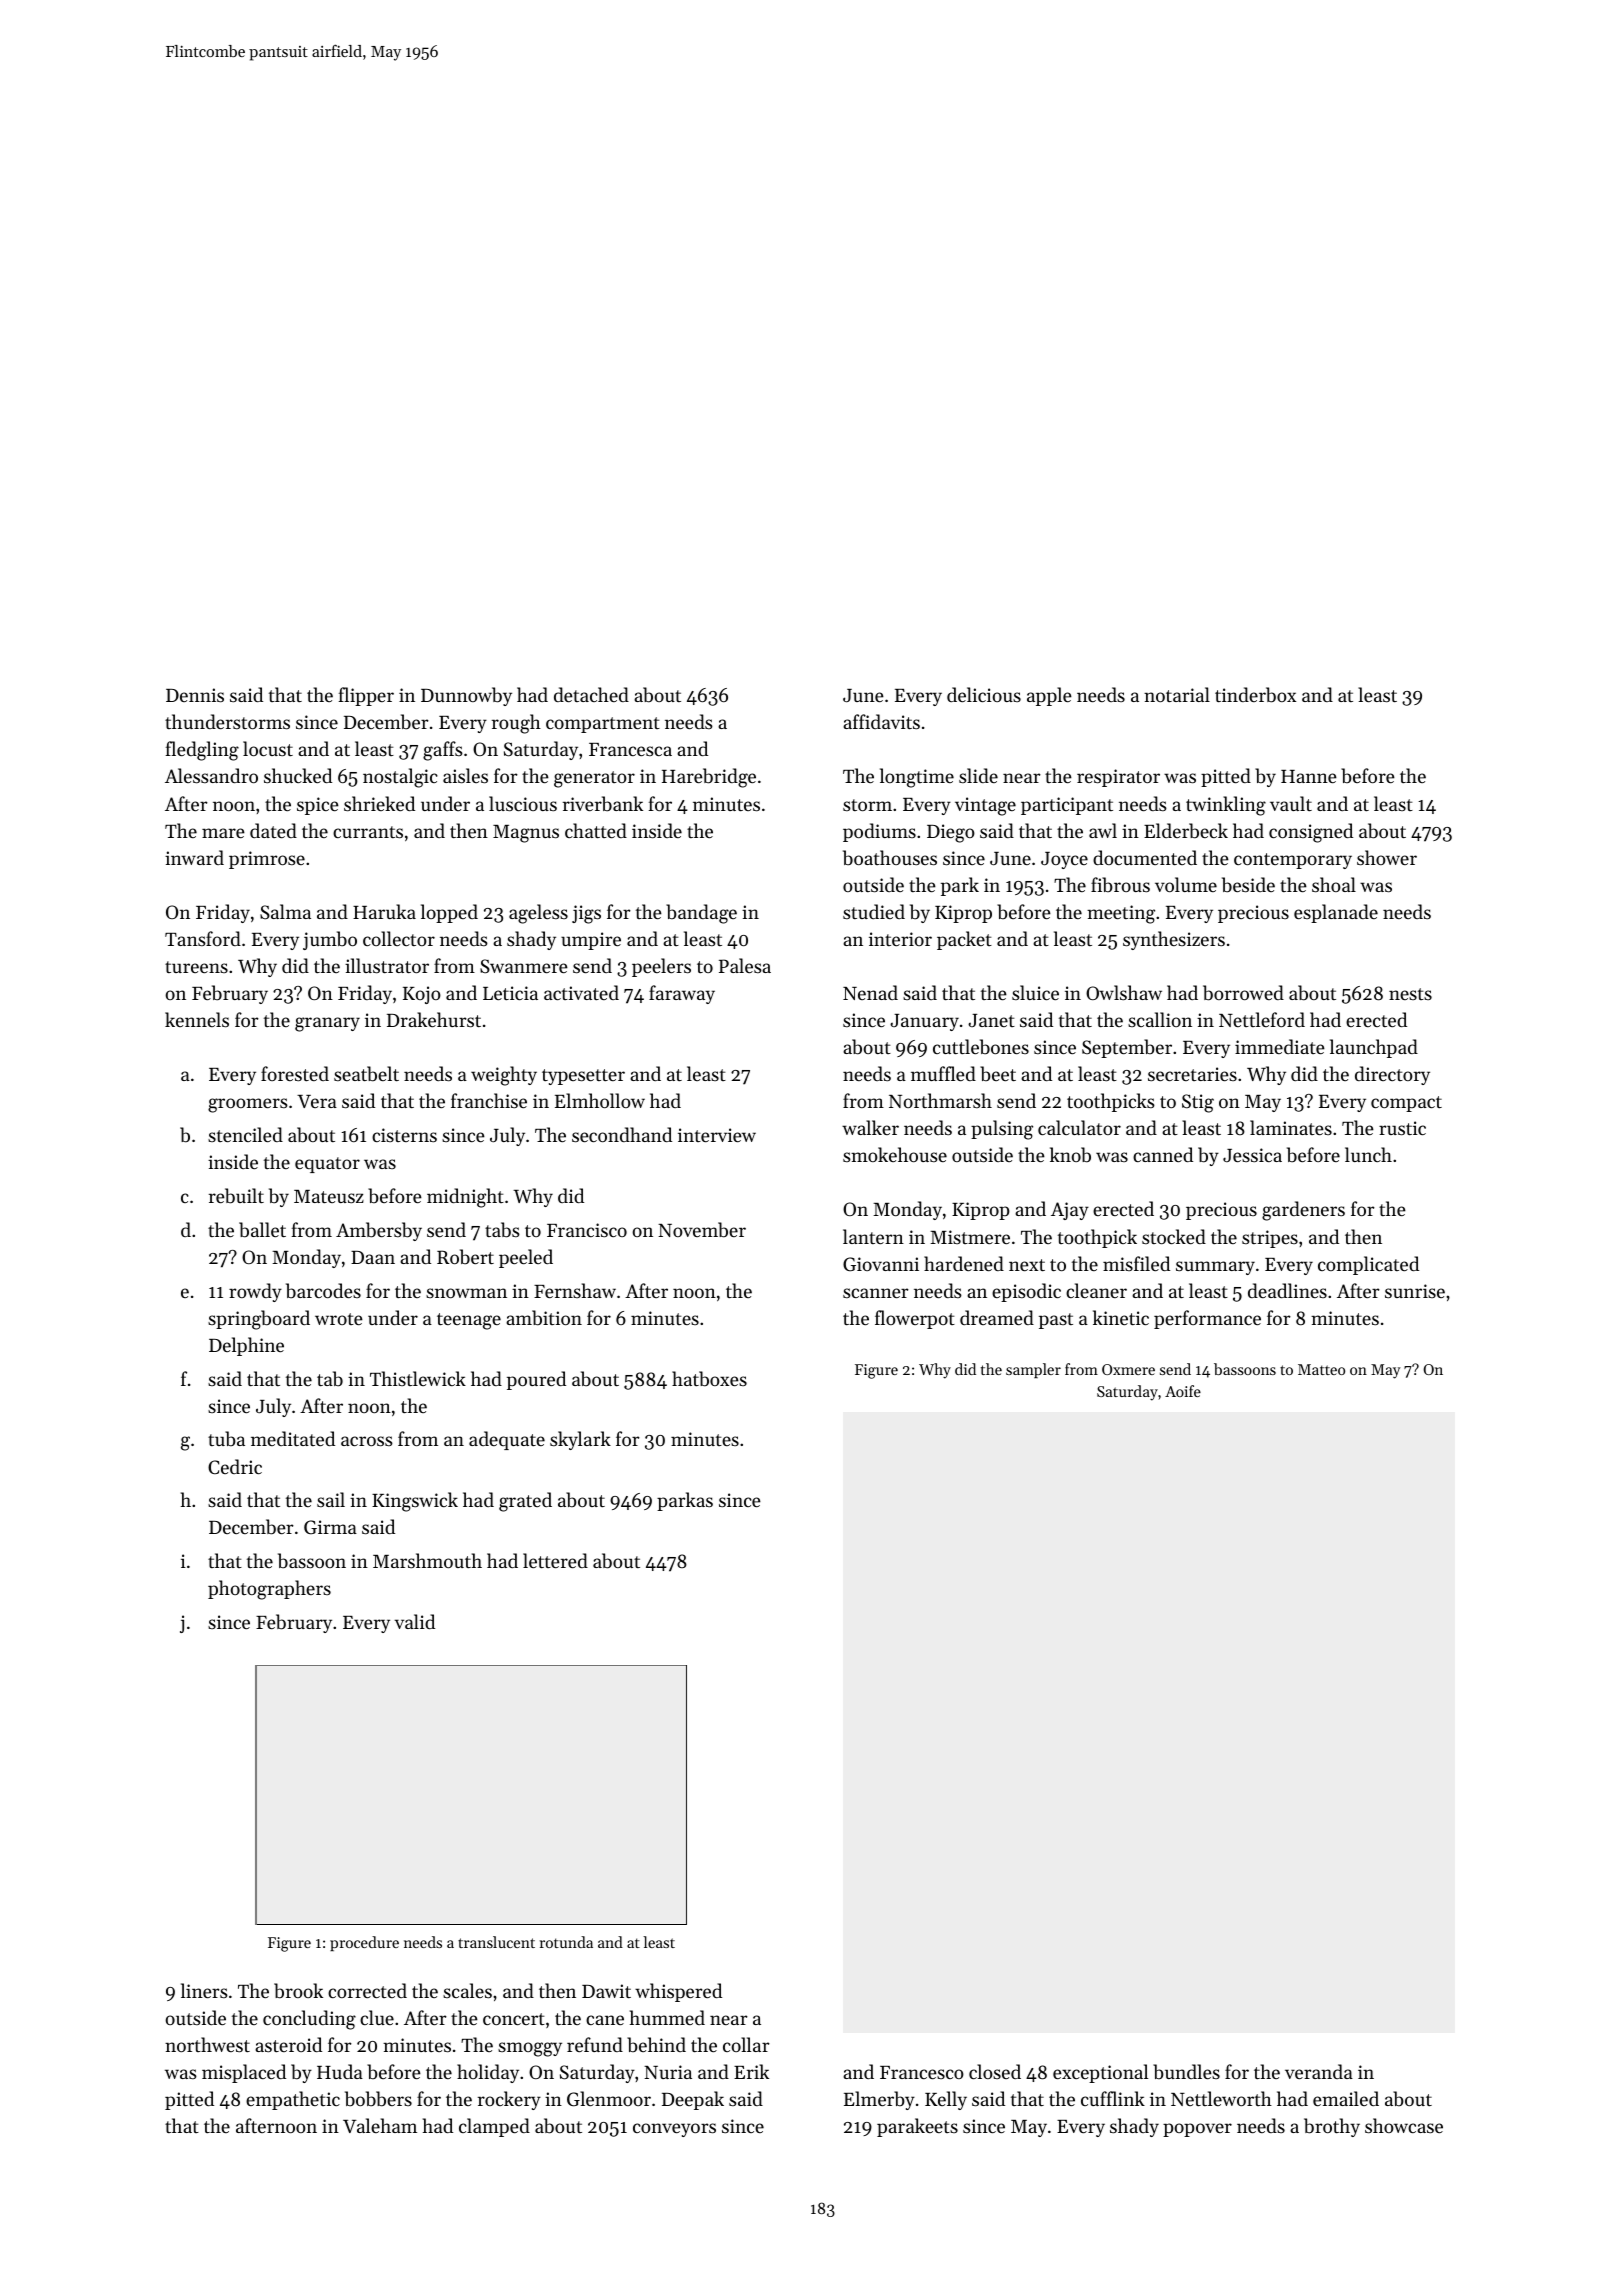 This page has height=2292, width=1620. I want to click on bundles, so click(1186, 2071).
